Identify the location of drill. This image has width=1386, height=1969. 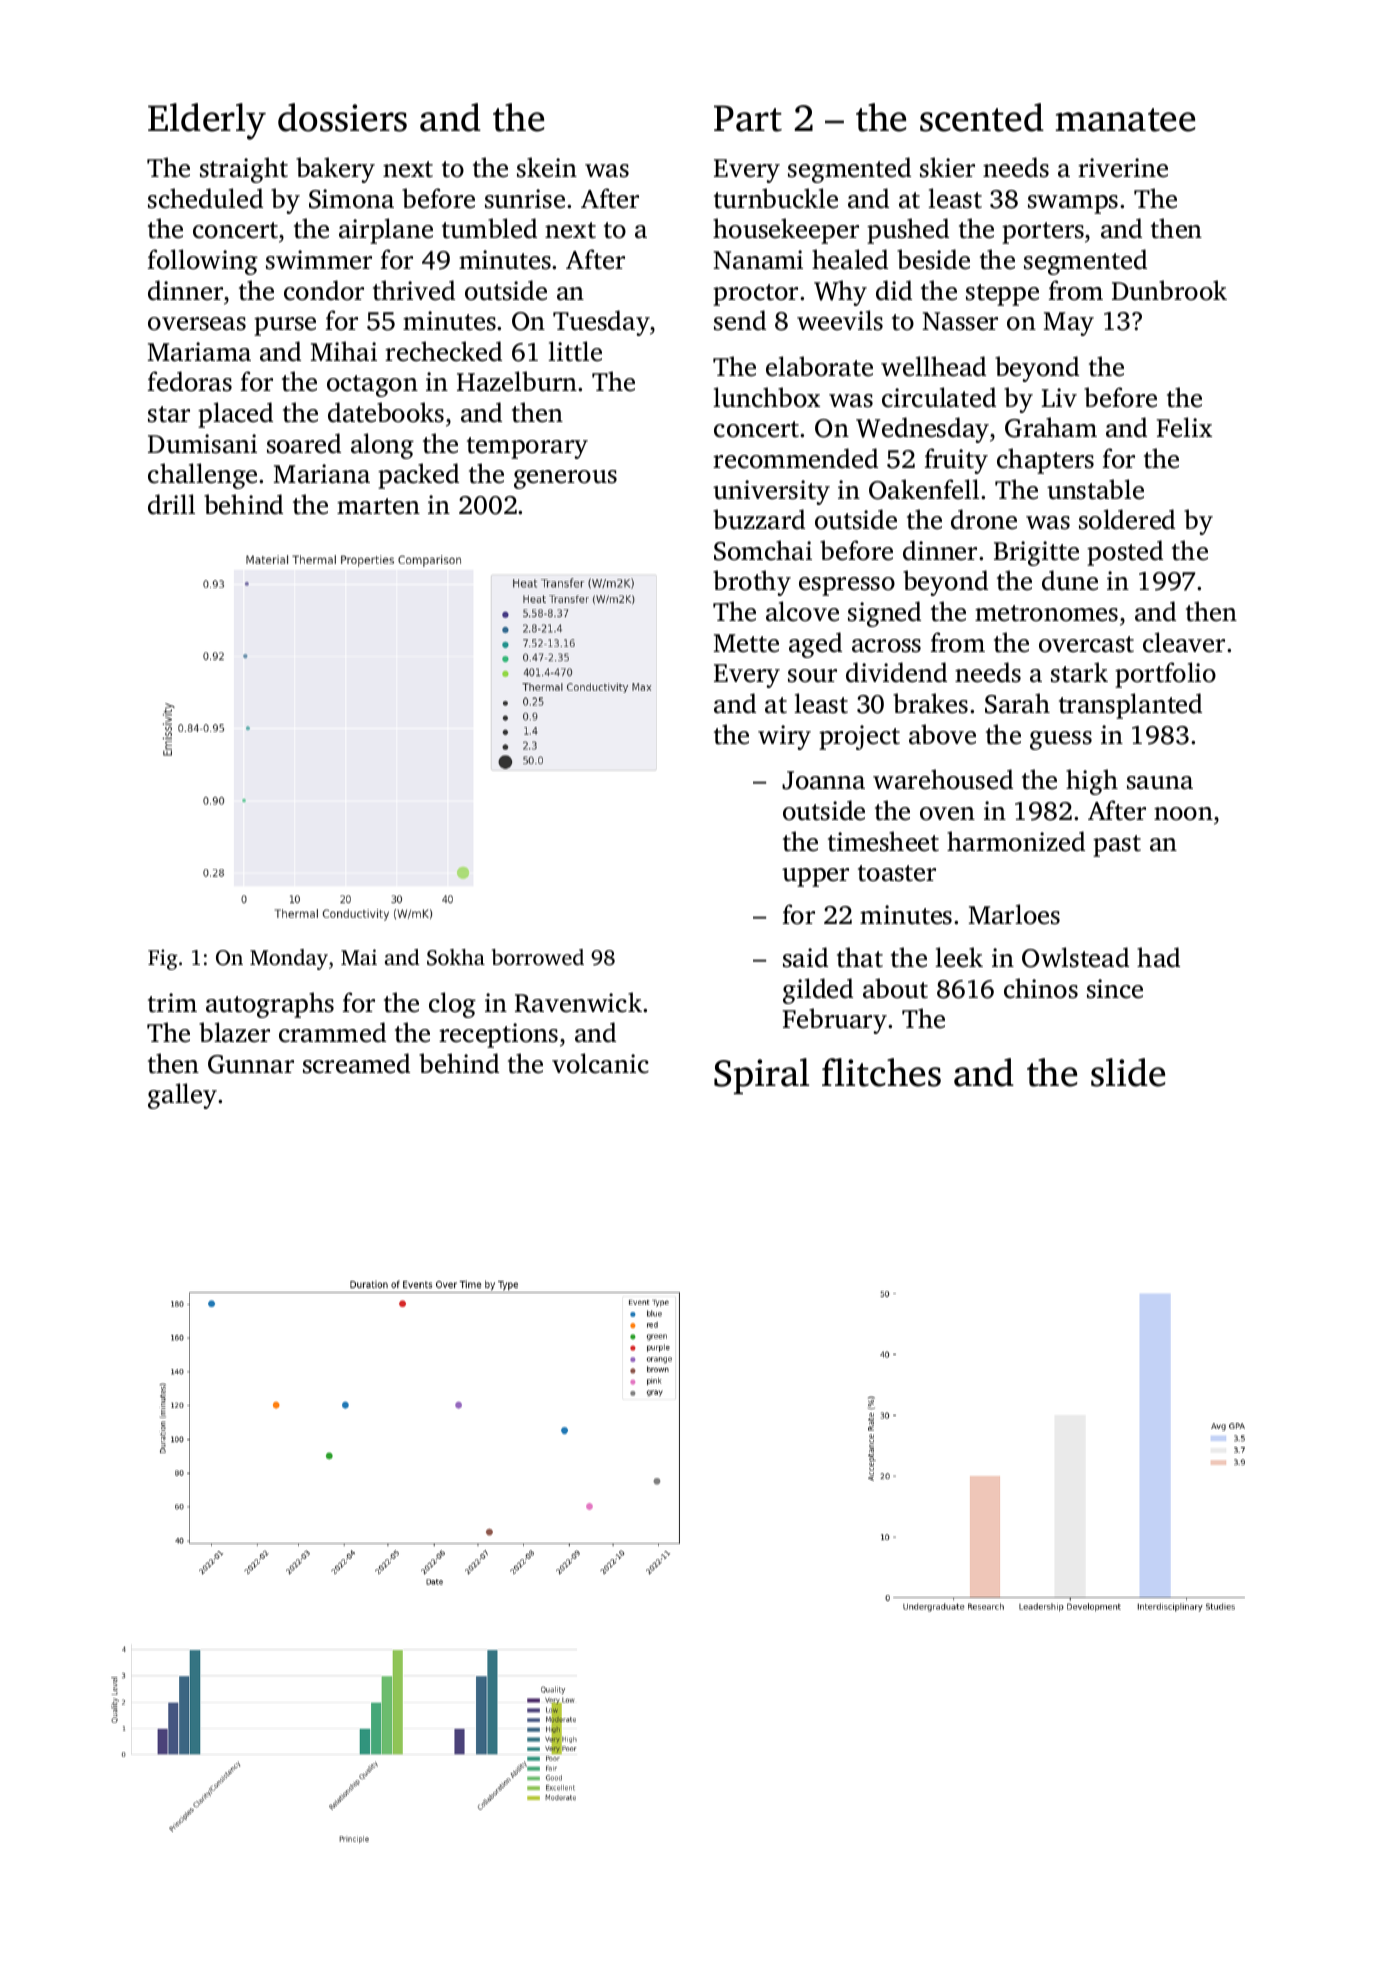
(171, 504).
